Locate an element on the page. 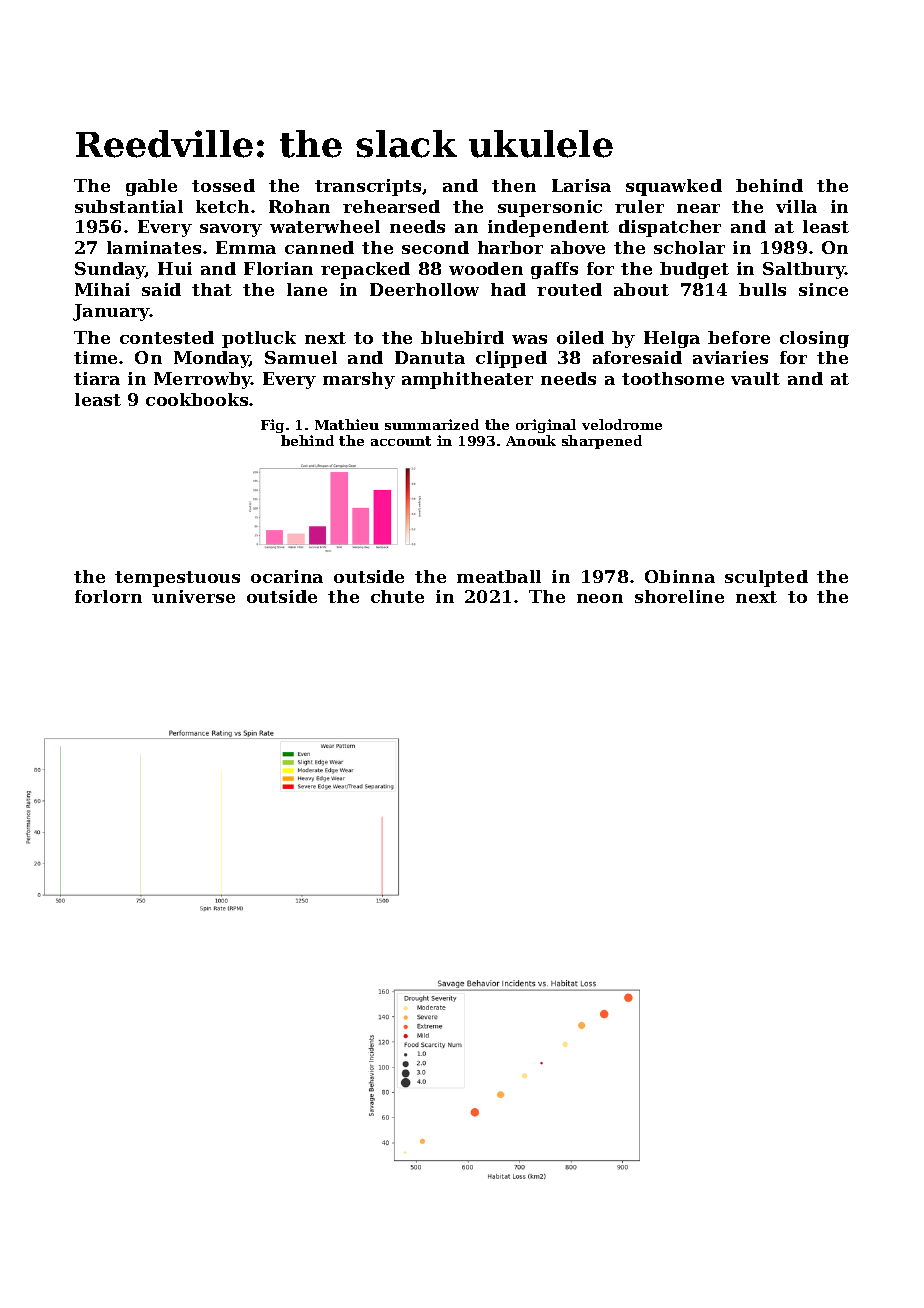 This document has width=924, height=1308. squawked is located at coordinates (674, 187).
